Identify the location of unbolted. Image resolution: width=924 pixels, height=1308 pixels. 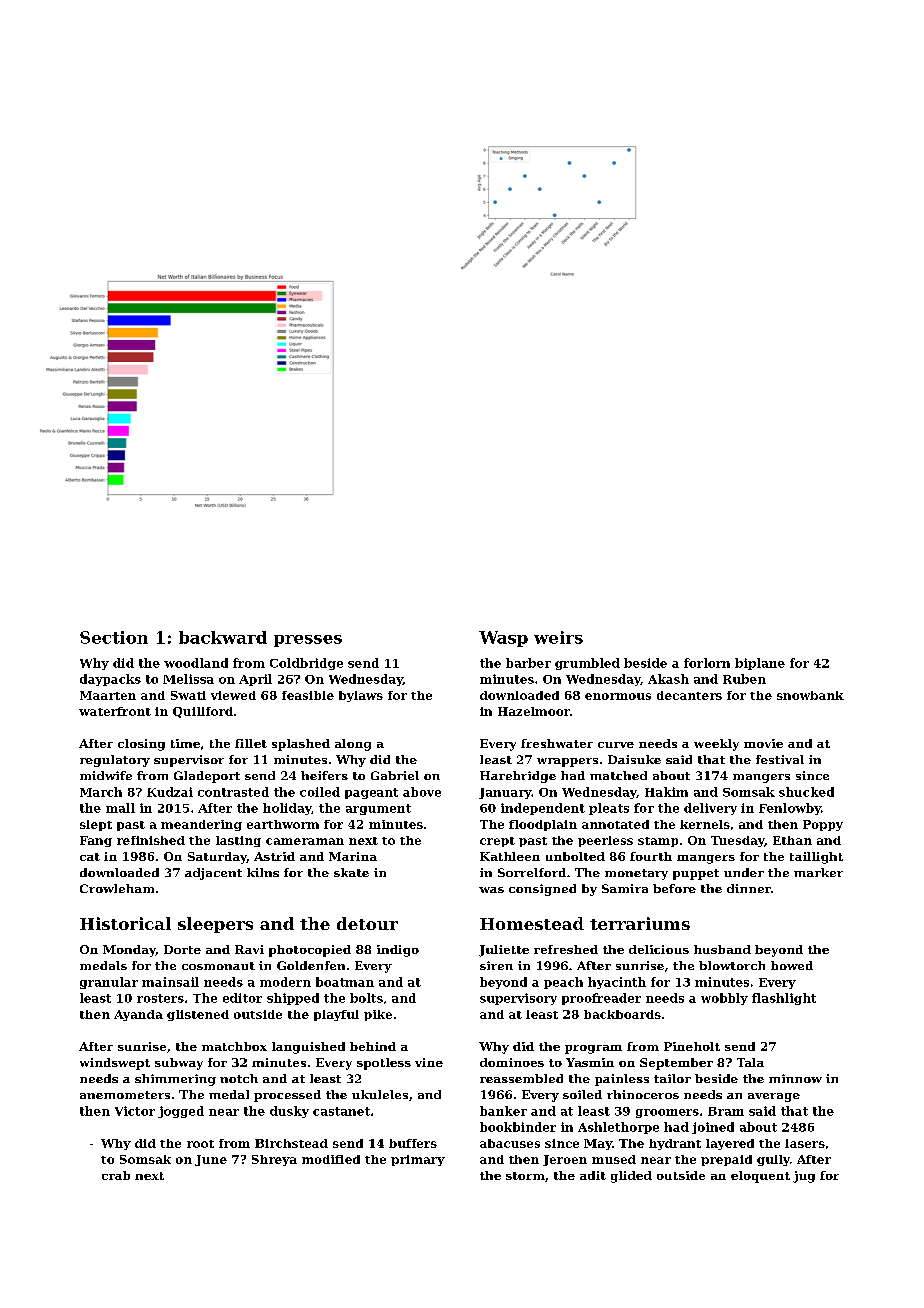
(575, 856).
